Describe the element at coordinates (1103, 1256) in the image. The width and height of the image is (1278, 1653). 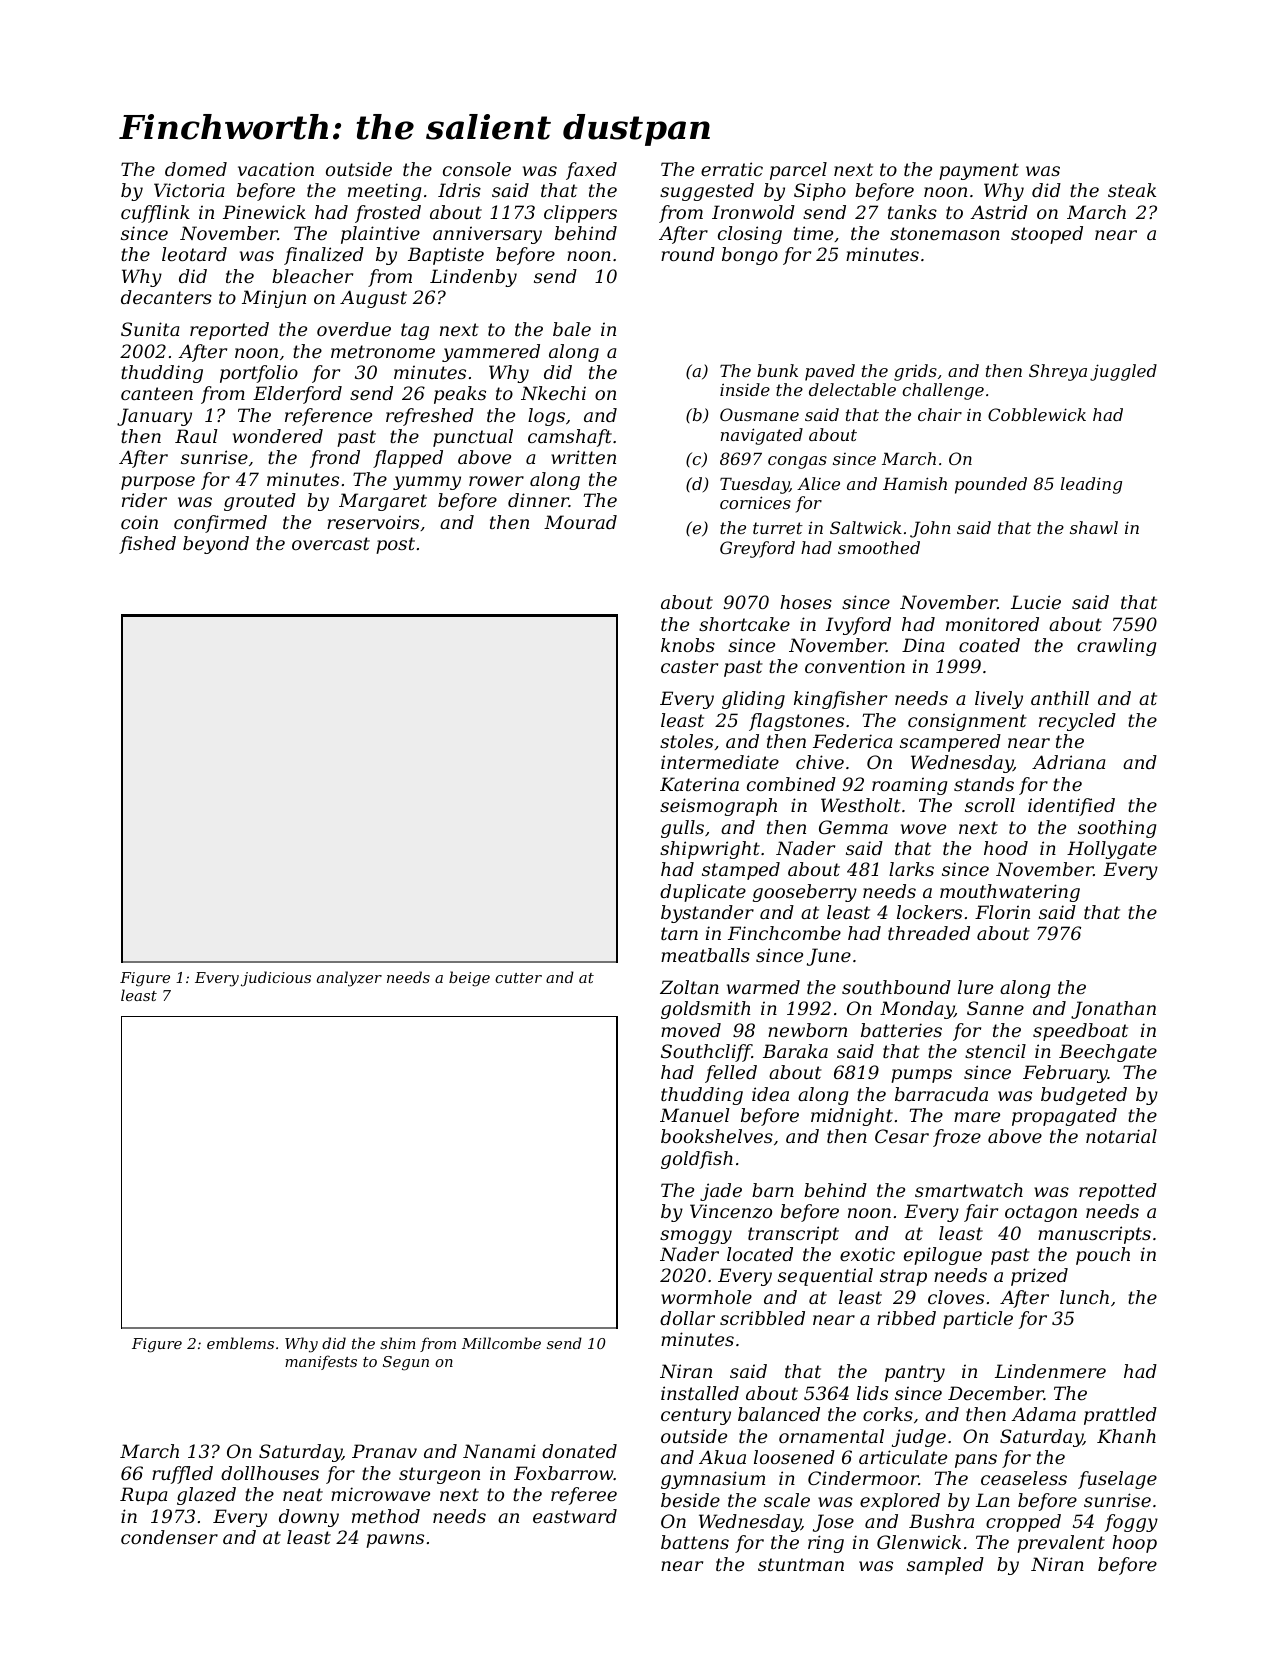
I see `pouch` at that location.
